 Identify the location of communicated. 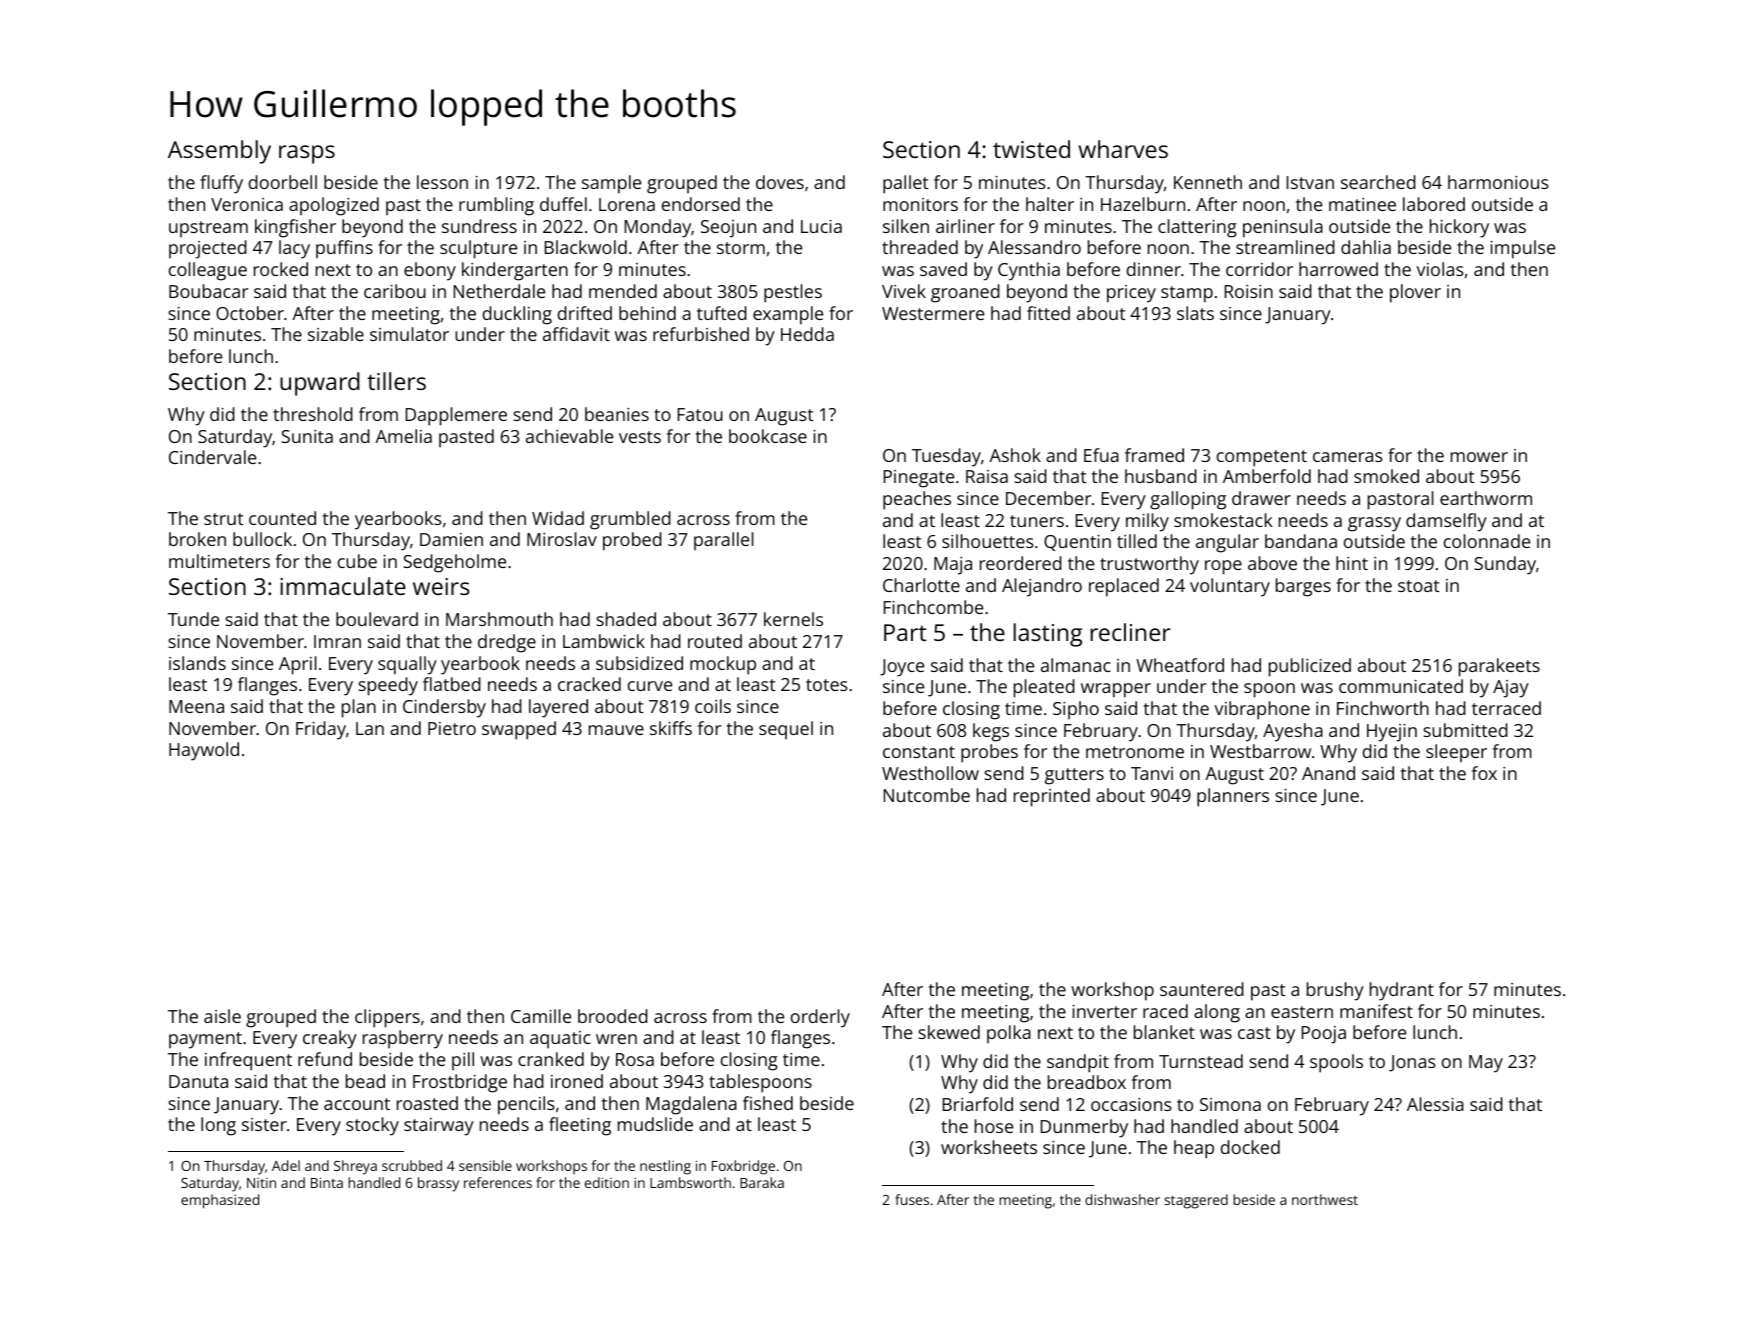
(1401, 686).
